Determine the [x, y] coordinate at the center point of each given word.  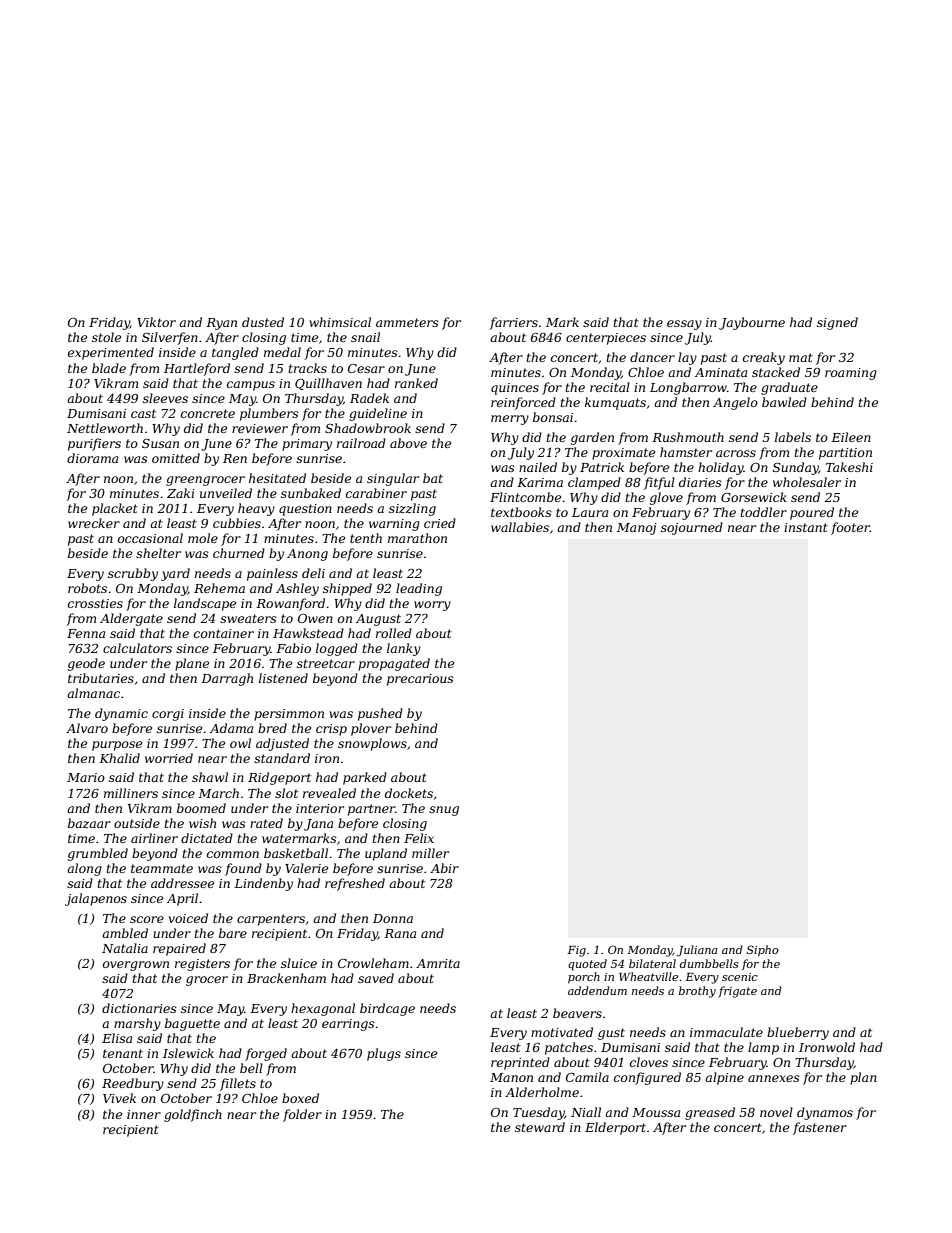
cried [440, 523]
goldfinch [193, 1115]
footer [850, 528]
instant [806, 527]
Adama [231, 728]
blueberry [798, 1033]
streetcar [326, 663]
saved [376, 978]
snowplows [372, 744]
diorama [92, 458]
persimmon [289, 715]
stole [106, 337]
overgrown [136, 966]
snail [365, 337]
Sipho [763, 951]
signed [837, 323]
